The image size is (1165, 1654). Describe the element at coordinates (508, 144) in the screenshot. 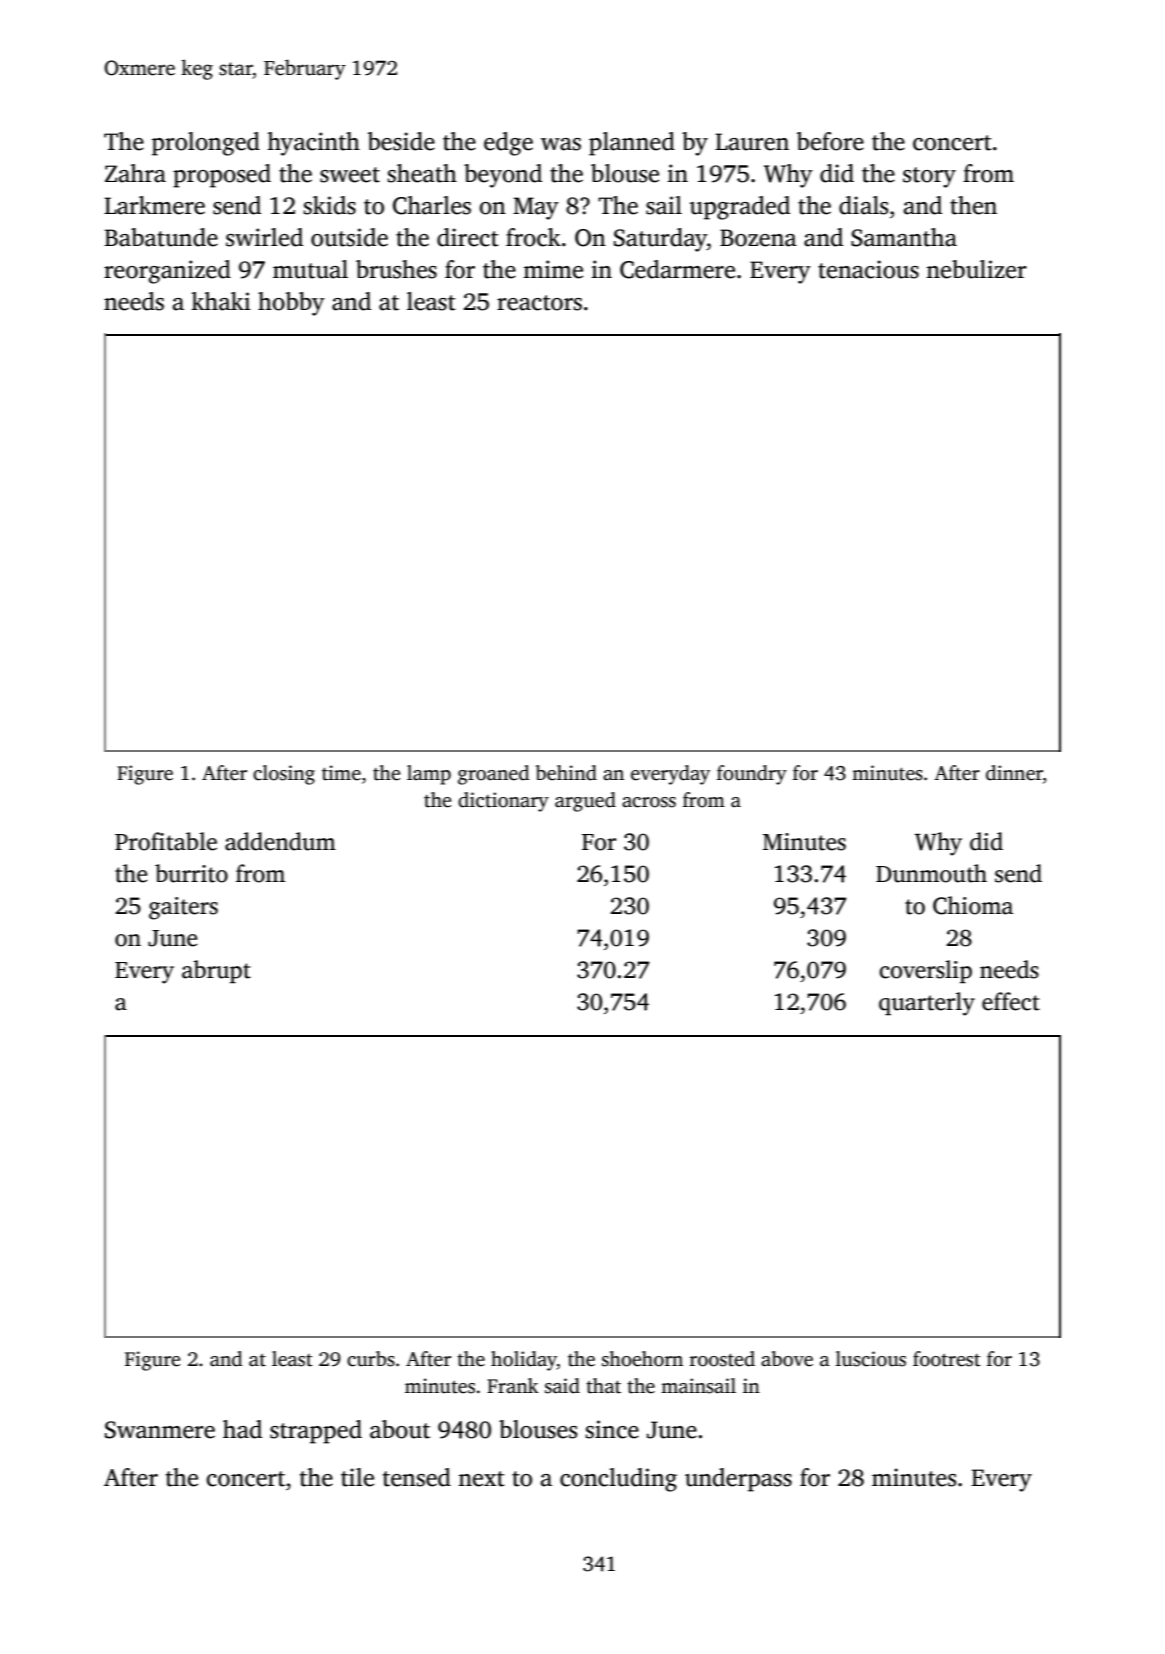

I see `edge` at that location.
